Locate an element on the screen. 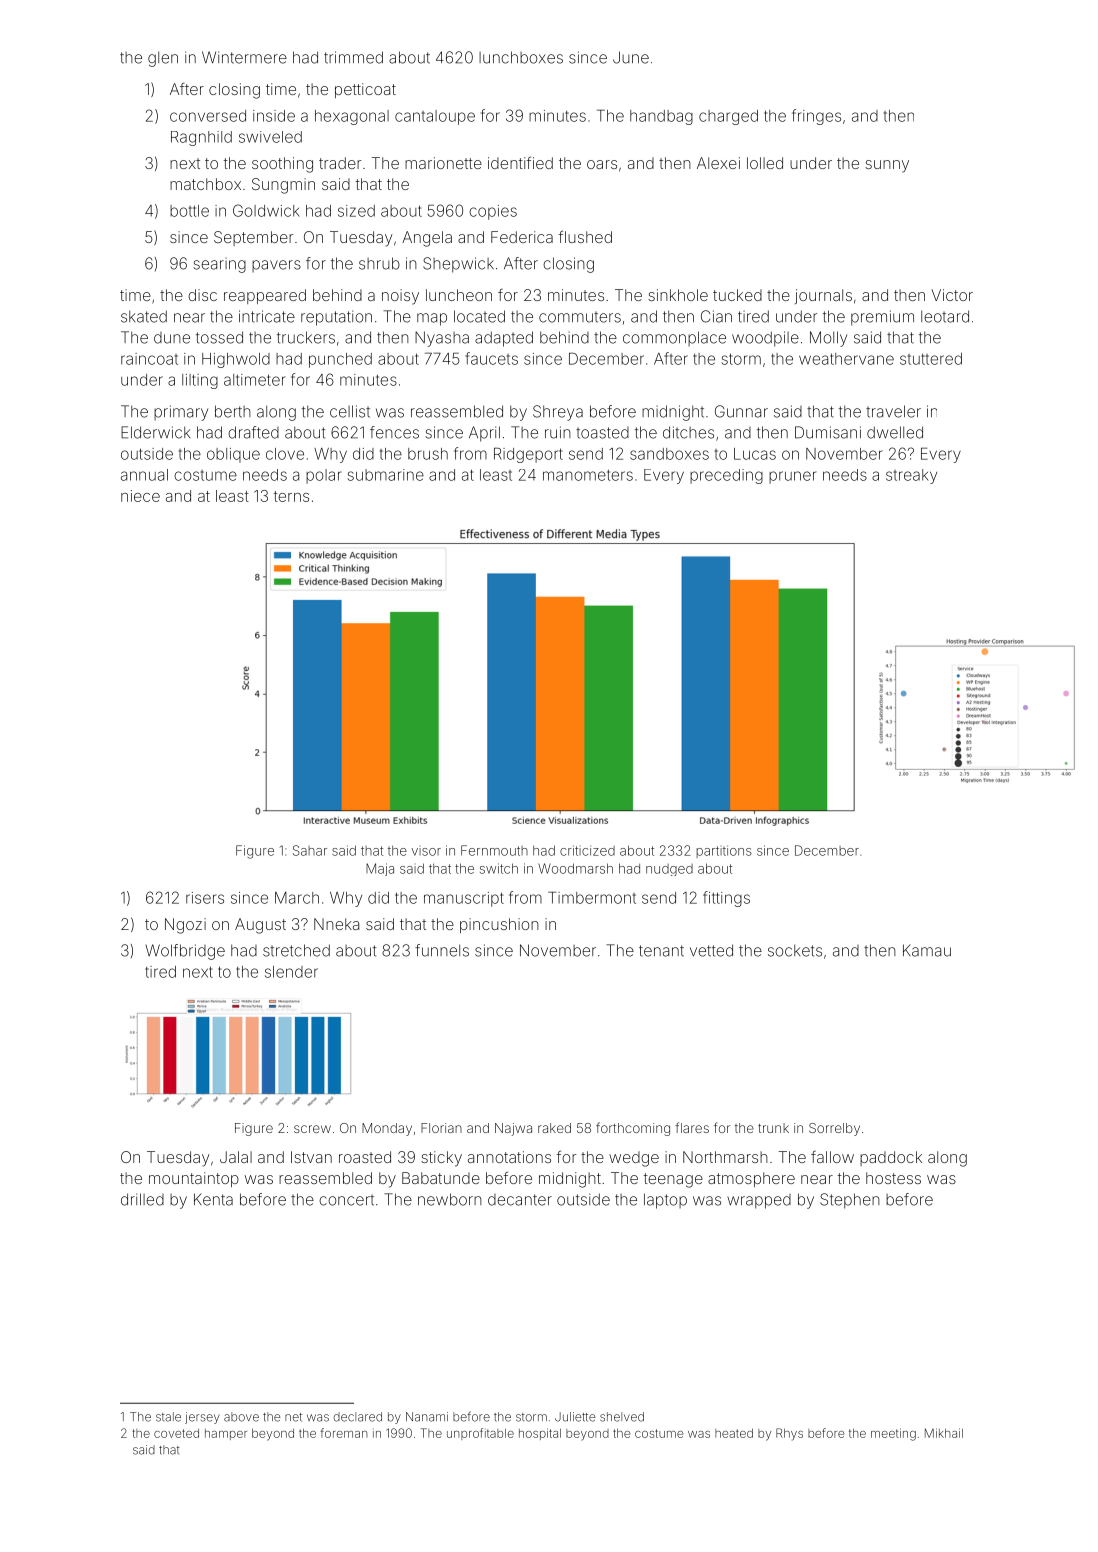 This screenshot has width=1098, height=1552. hospital is located at coordinates (540, 1434).
